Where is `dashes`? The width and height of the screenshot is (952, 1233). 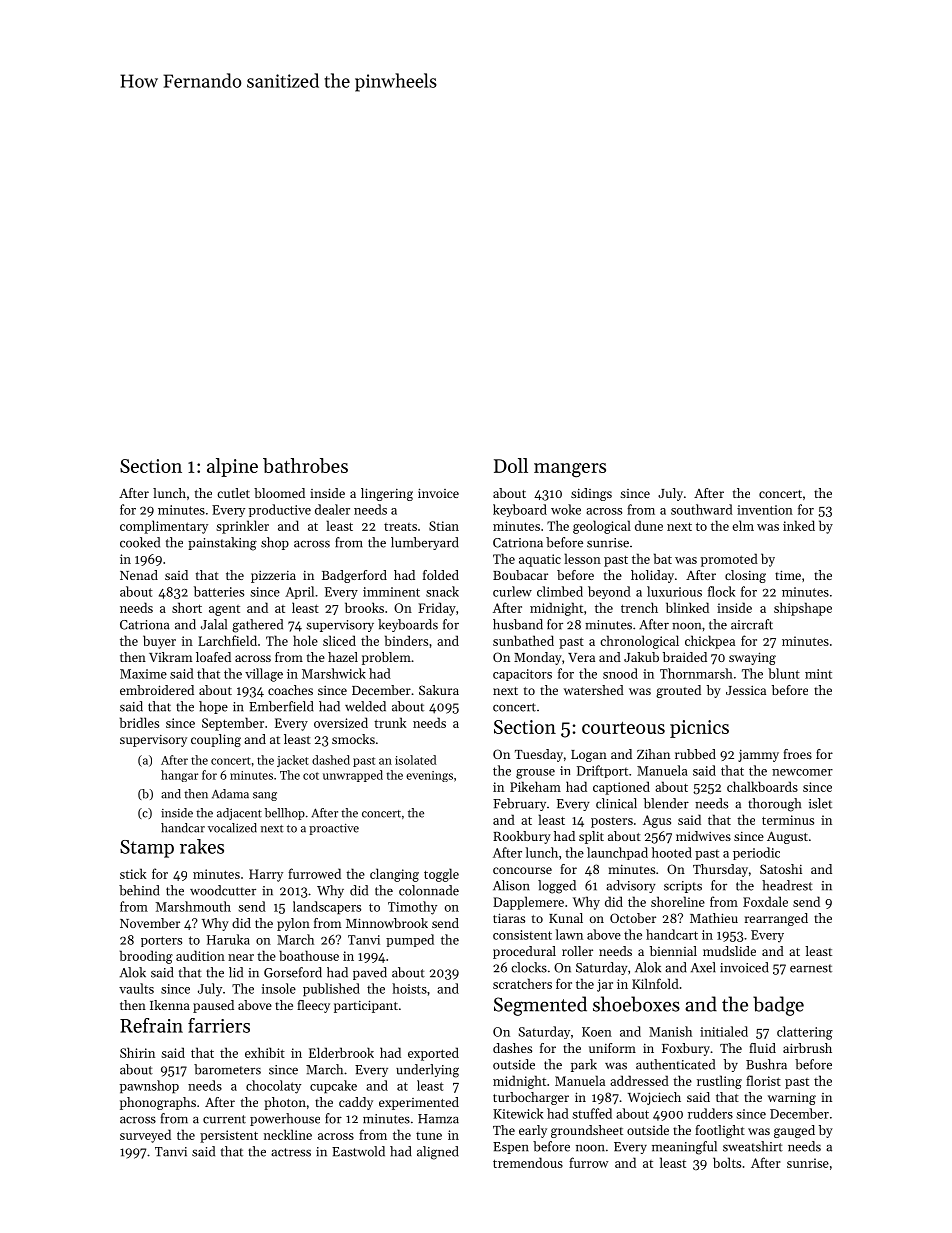 dashes is located at coordinates (512, 1048).
